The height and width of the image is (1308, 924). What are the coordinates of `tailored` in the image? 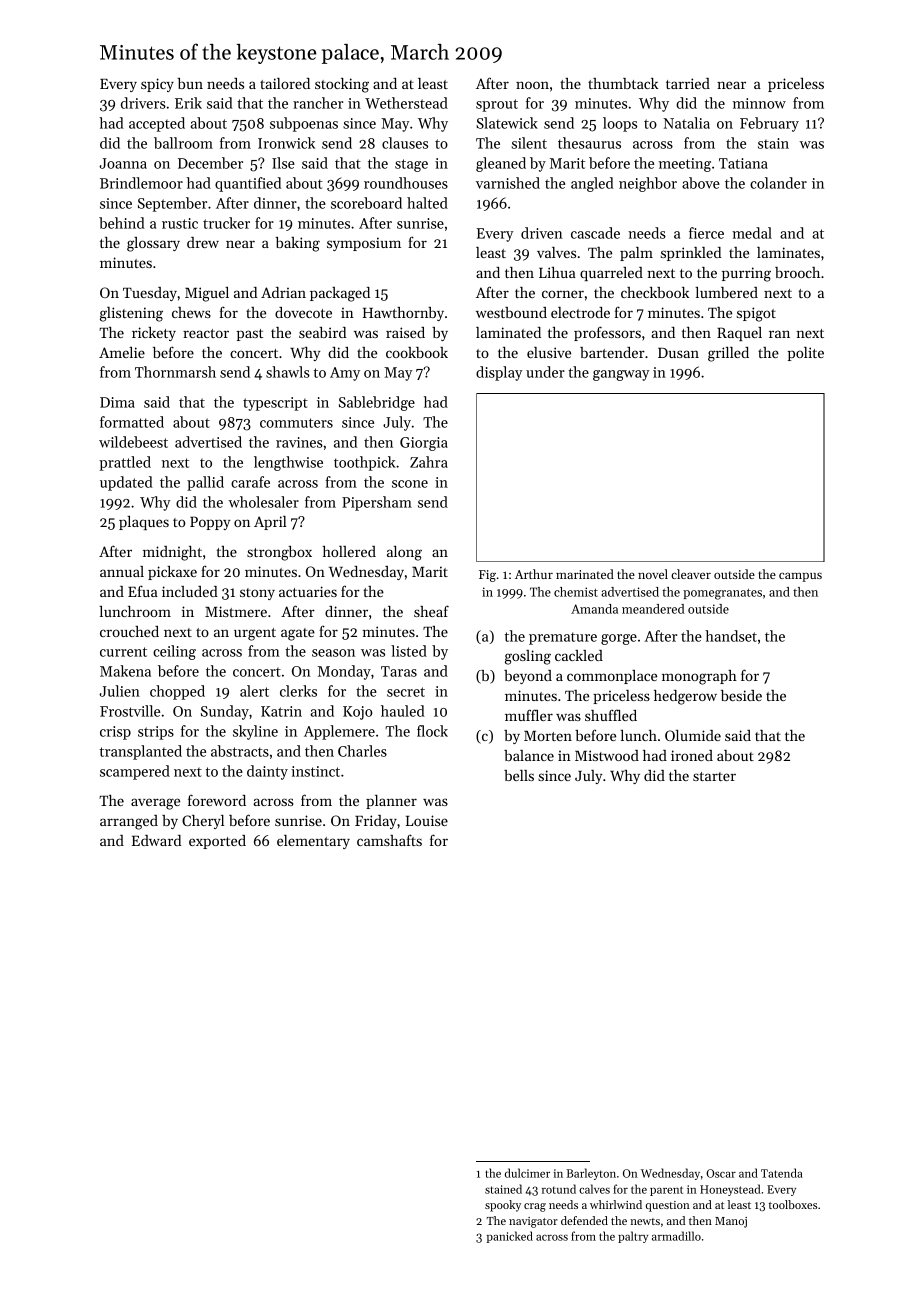 It's located at (285, 83).
